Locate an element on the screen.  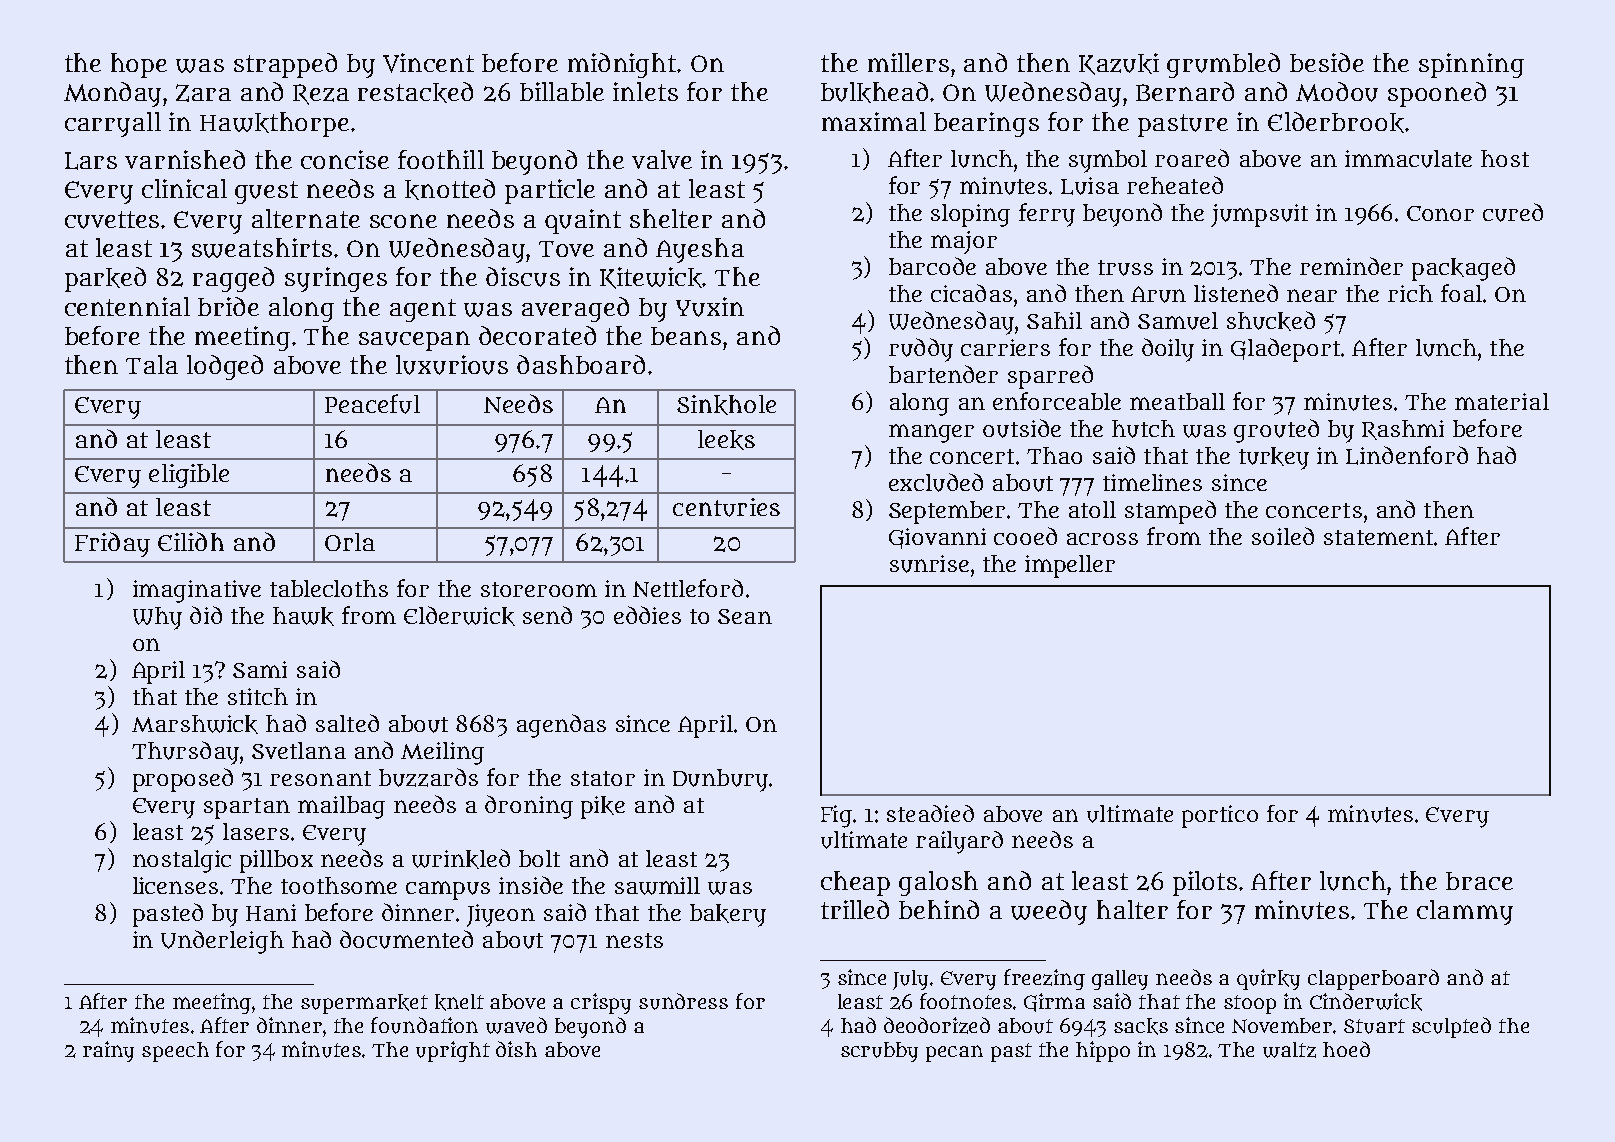
portico is located at coordinates (1220, 816).
